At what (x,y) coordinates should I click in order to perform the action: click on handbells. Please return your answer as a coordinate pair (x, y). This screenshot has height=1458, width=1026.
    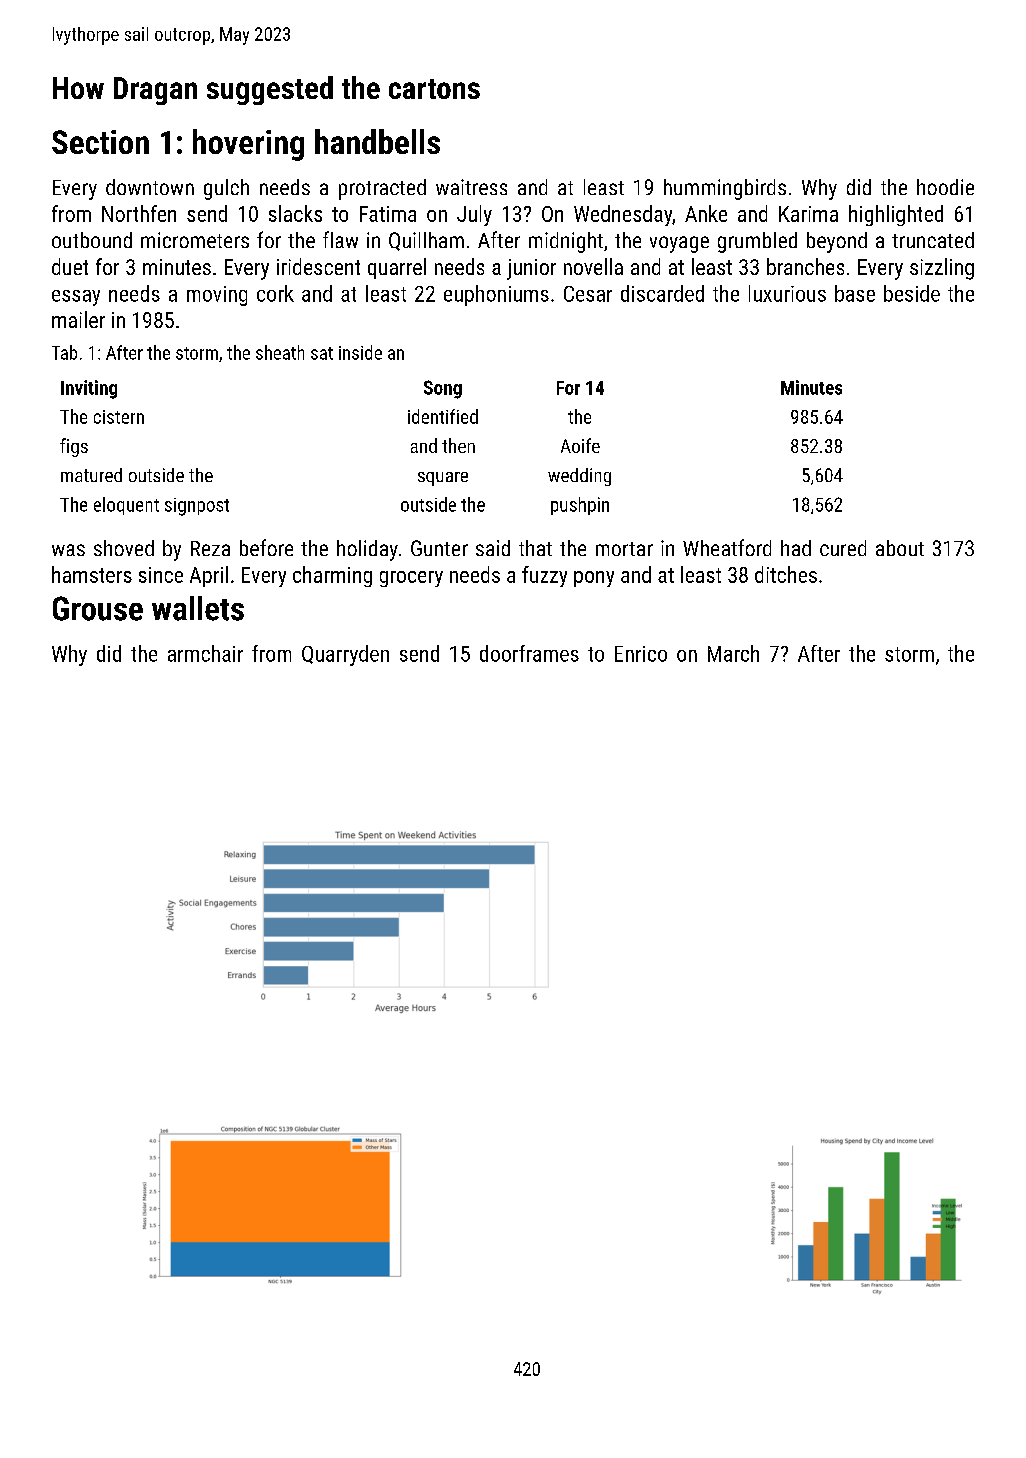
    Looking at the image, I should click on (377, 141).
